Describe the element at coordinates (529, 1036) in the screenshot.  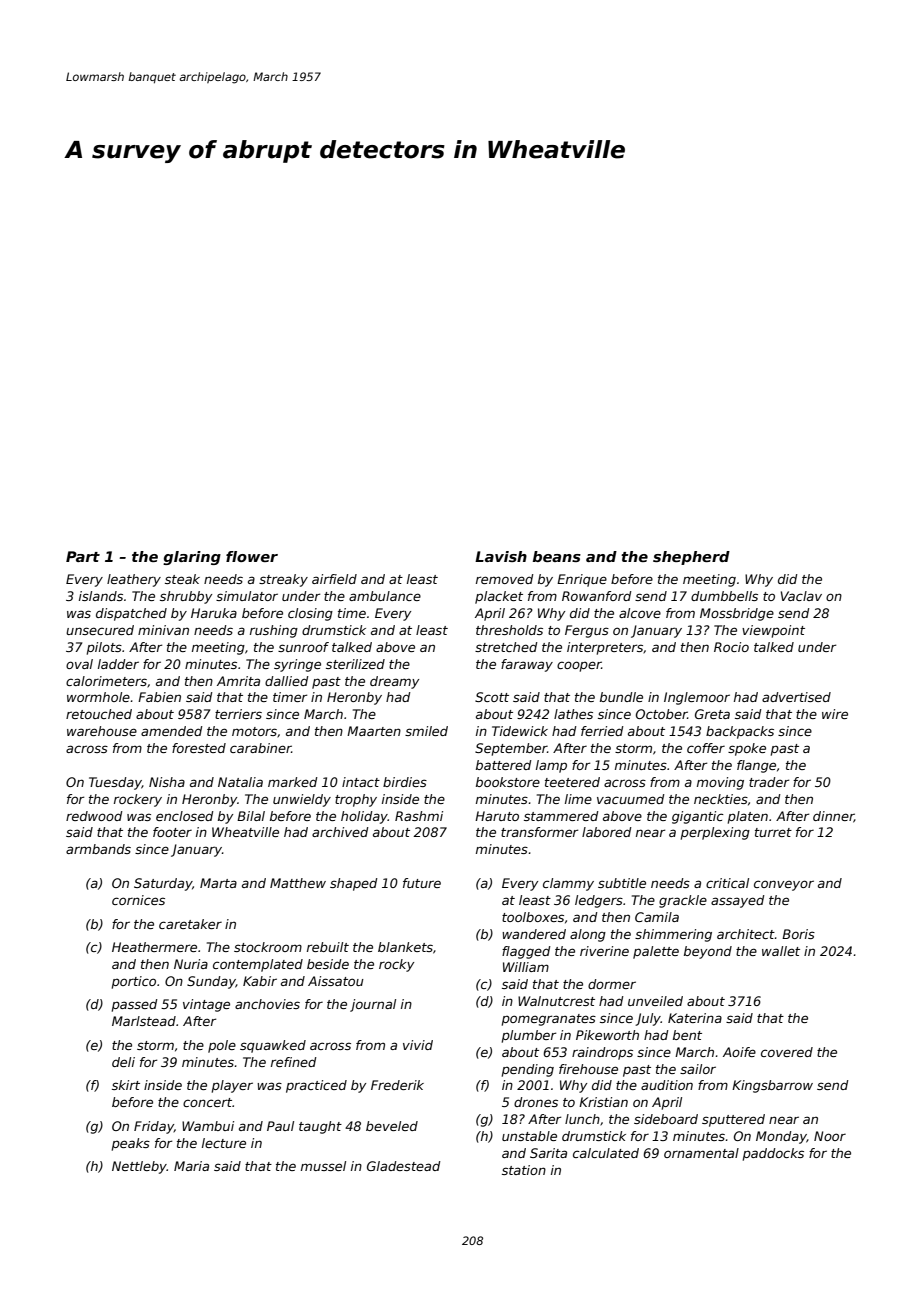
I see `plumber` at that location.
